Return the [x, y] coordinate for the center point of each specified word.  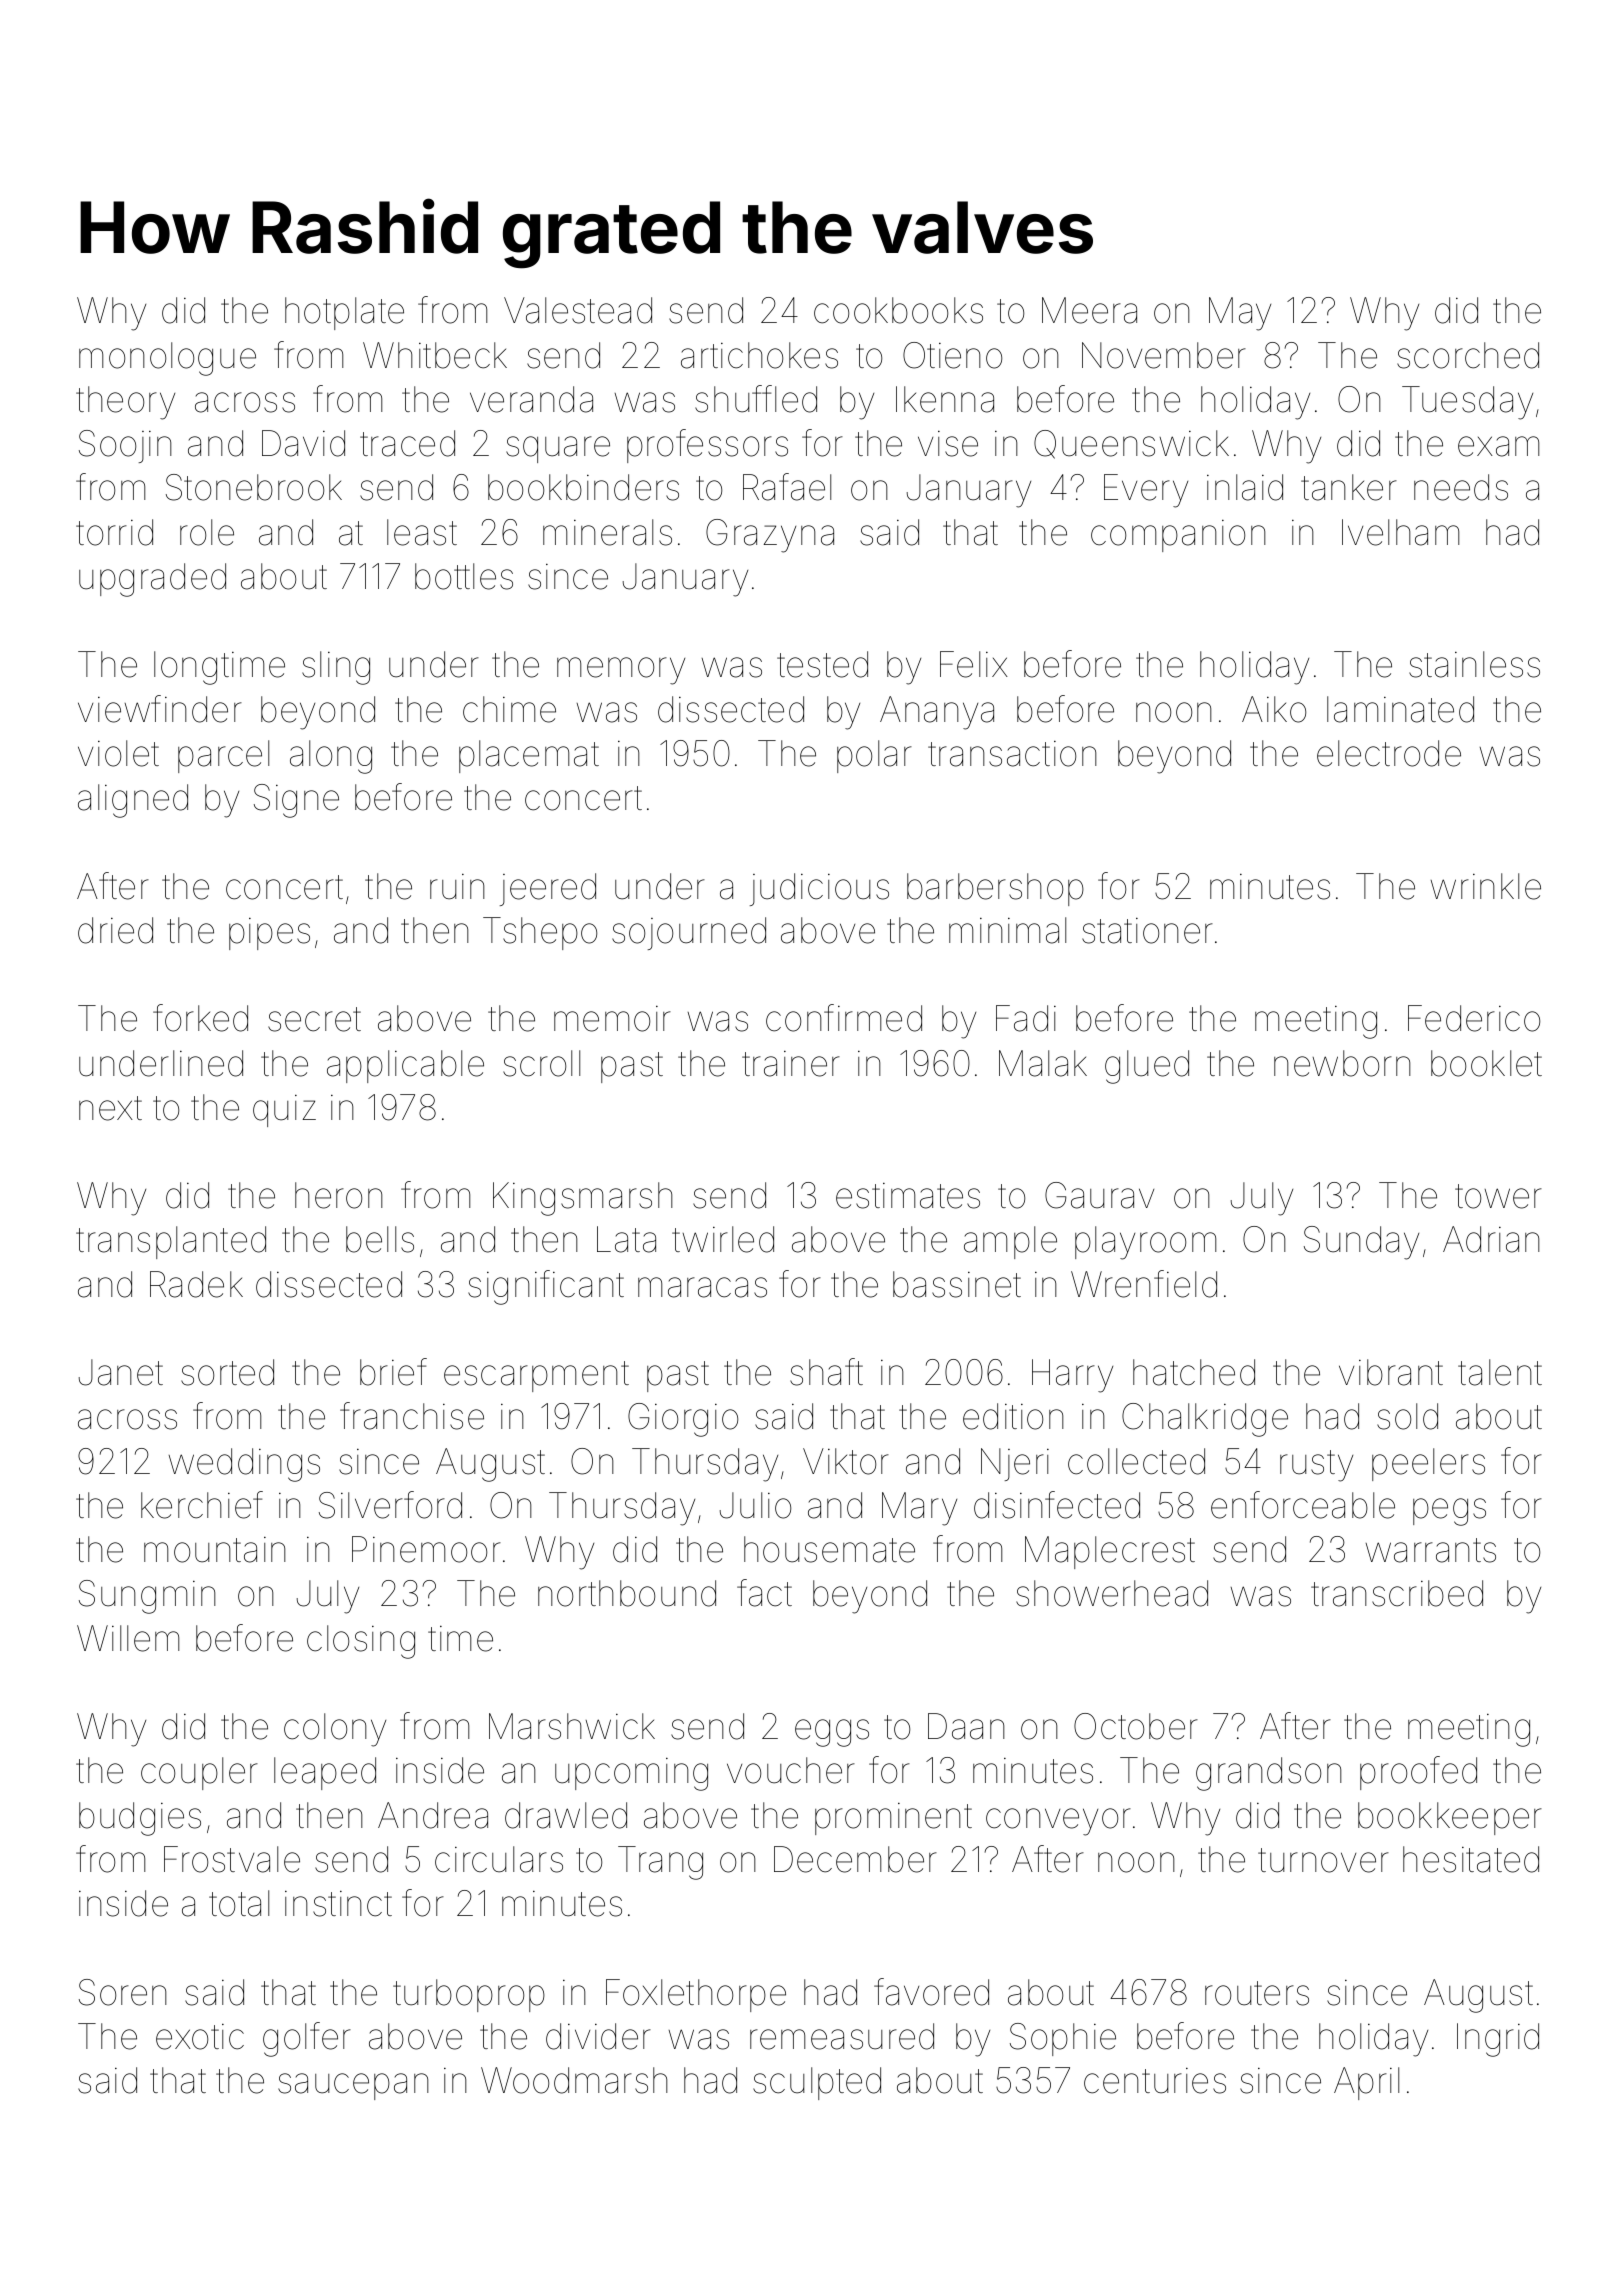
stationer [1147, 931]
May [1240, 314]
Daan [966, 1726]
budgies [140, 1819]
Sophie [1063, 2039]
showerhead [1112, 1593]
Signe [296, 801]
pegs [1449, 1512]
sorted [227, 1372]
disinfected [1057, 1505]
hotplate [344, 313]
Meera [1089, 310]
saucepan [353, 2086]
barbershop [995, 889]
